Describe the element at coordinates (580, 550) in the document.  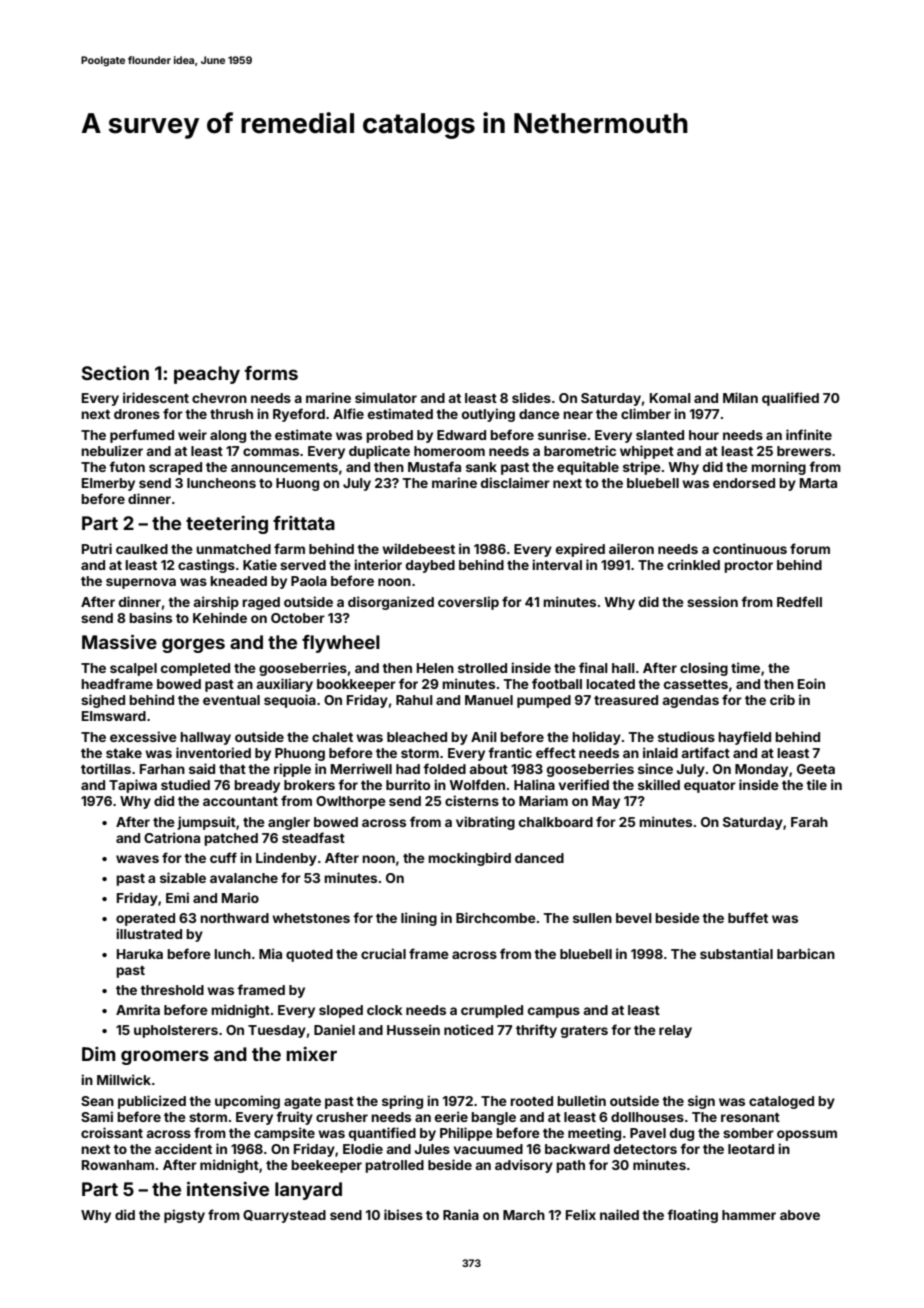
I see `expired` at that location.
